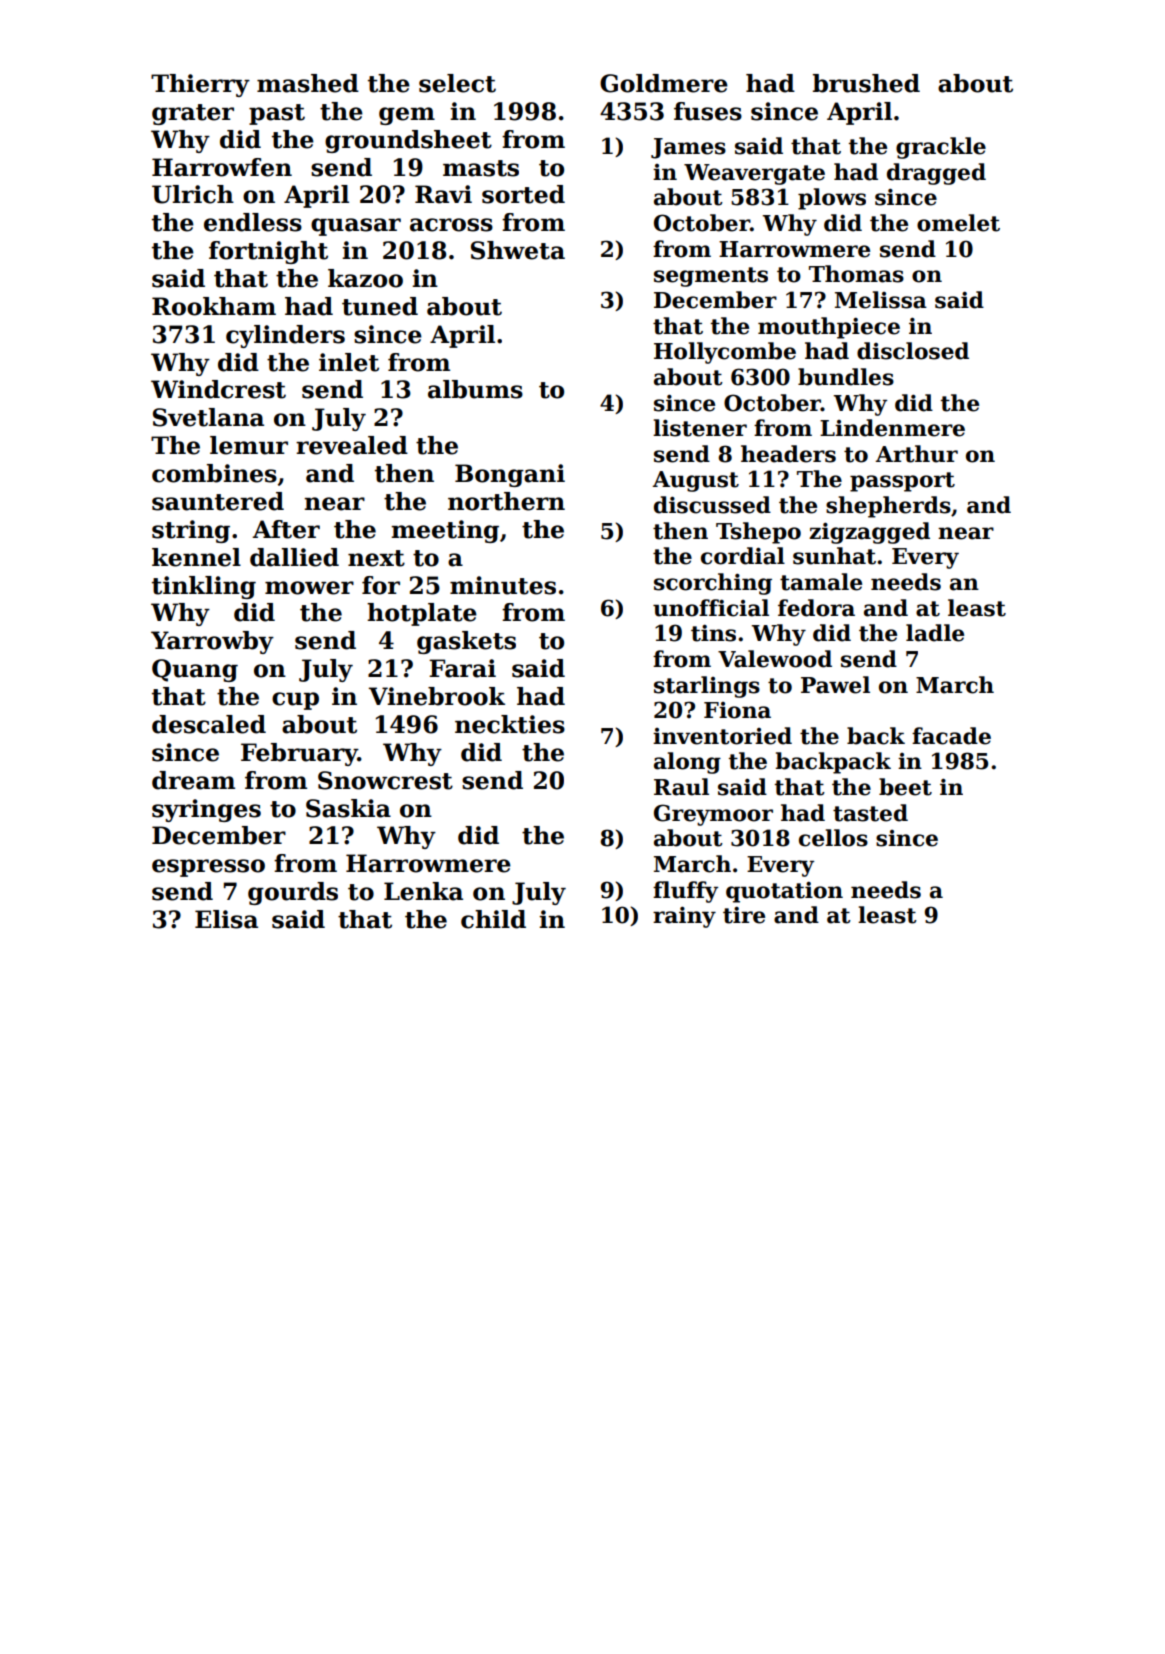 The width and height of the screenshot is (1165, 1654). Describe the element at coordinates (195, 670) in the screenshot. I see `Quang` at that location.
